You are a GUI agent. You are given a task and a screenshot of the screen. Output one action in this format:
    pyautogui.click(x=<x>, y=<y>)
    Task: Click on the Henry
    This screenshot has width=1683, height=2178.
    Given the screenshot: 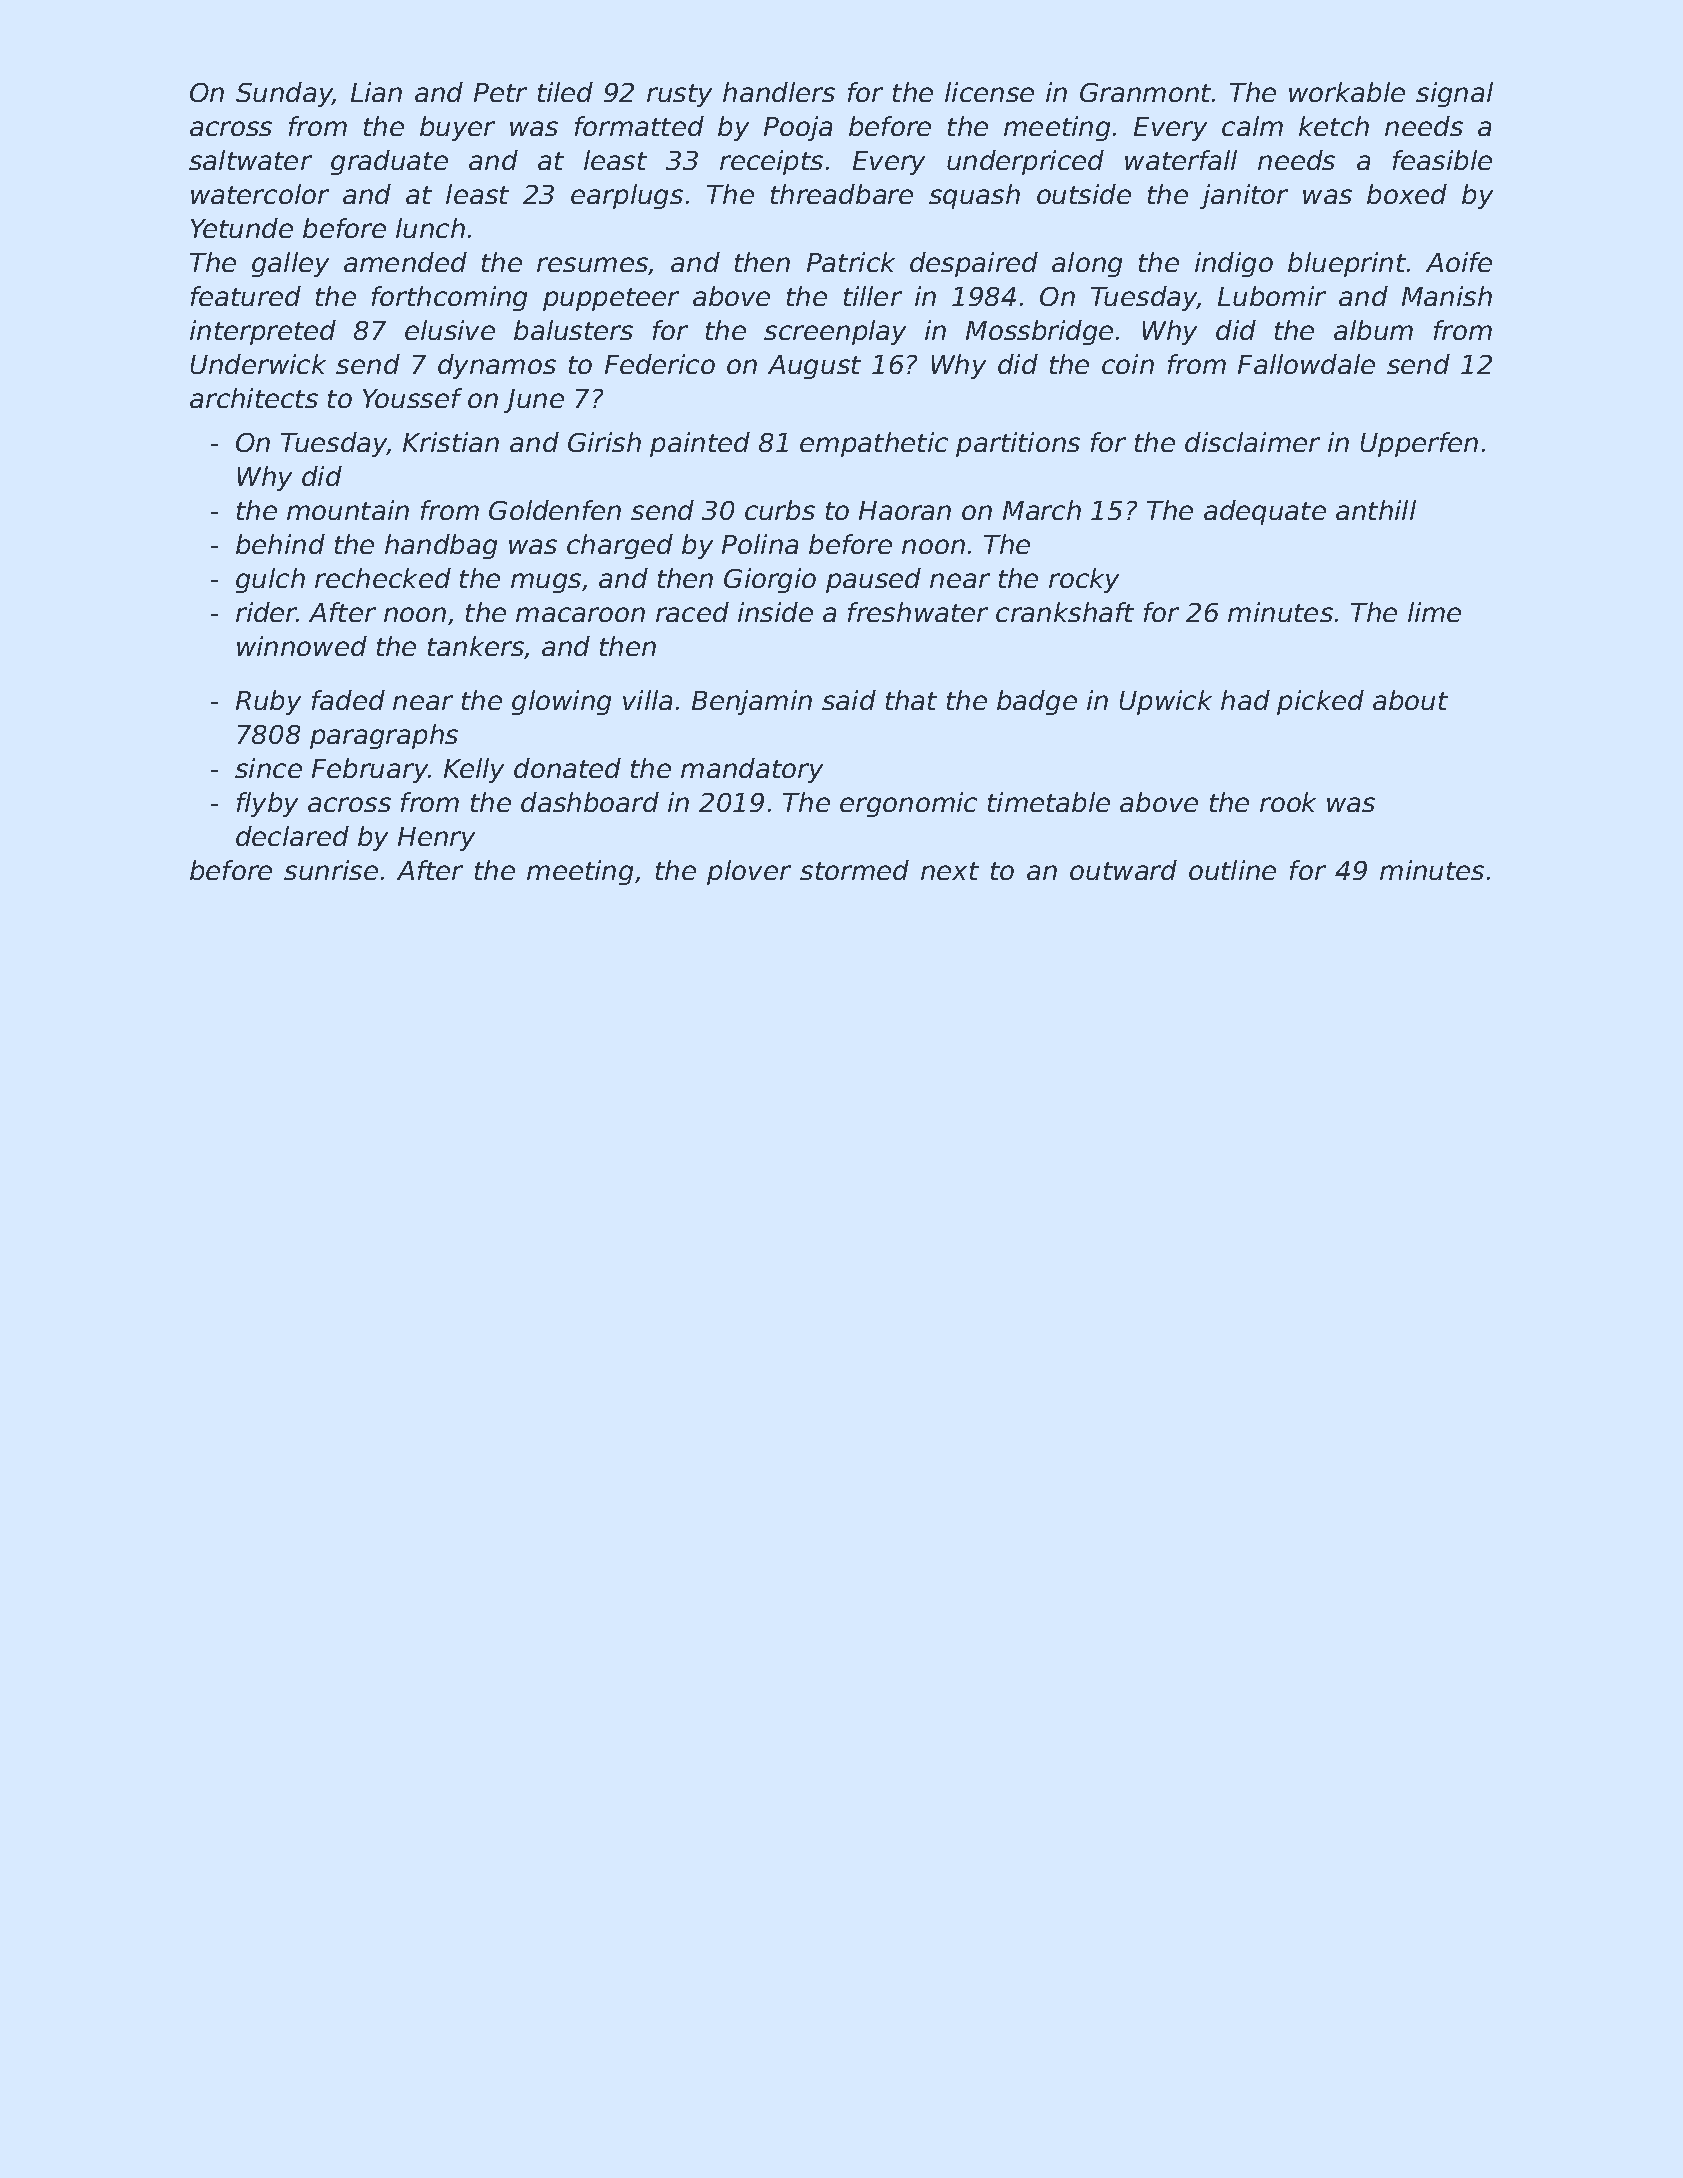 What is the action you would take?
    pyautogui.click(x=436, y=839)
